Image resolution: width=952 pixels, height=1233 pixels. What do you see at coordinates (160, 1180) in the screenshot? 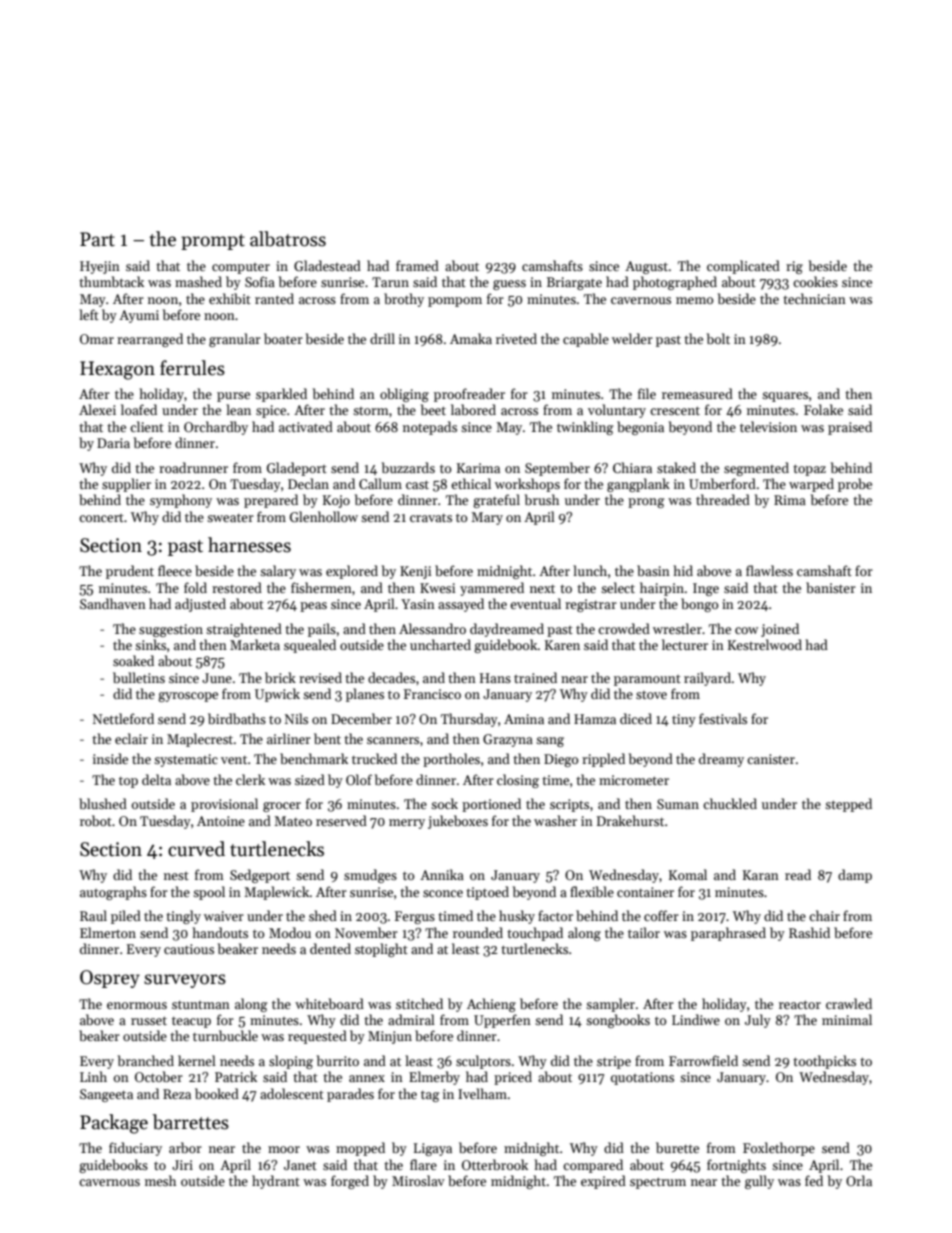
I see `mesh` at bounding box center [160, 1180].
